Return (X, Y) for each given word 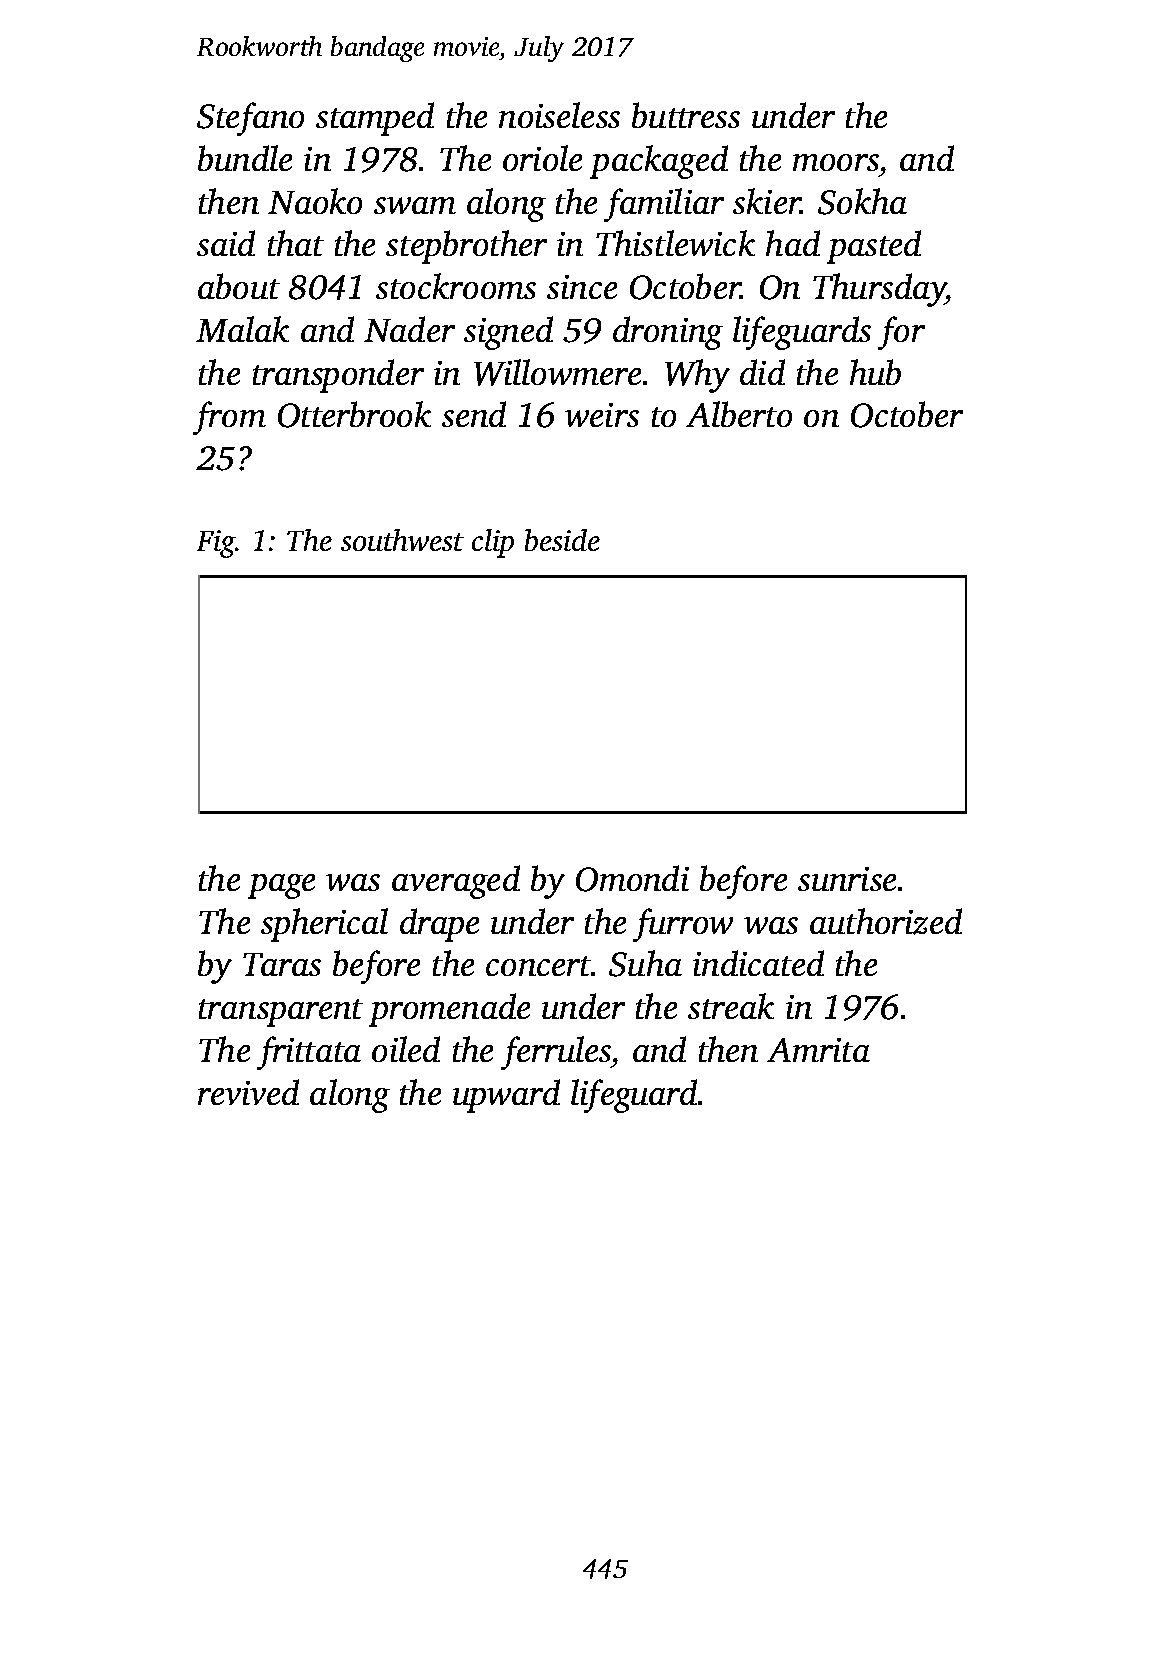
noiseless (559, 115)
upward (506, 1096)
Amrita (818, 1050)
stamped (375, 119)
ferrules (556, 1053)
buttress (686, 115)
